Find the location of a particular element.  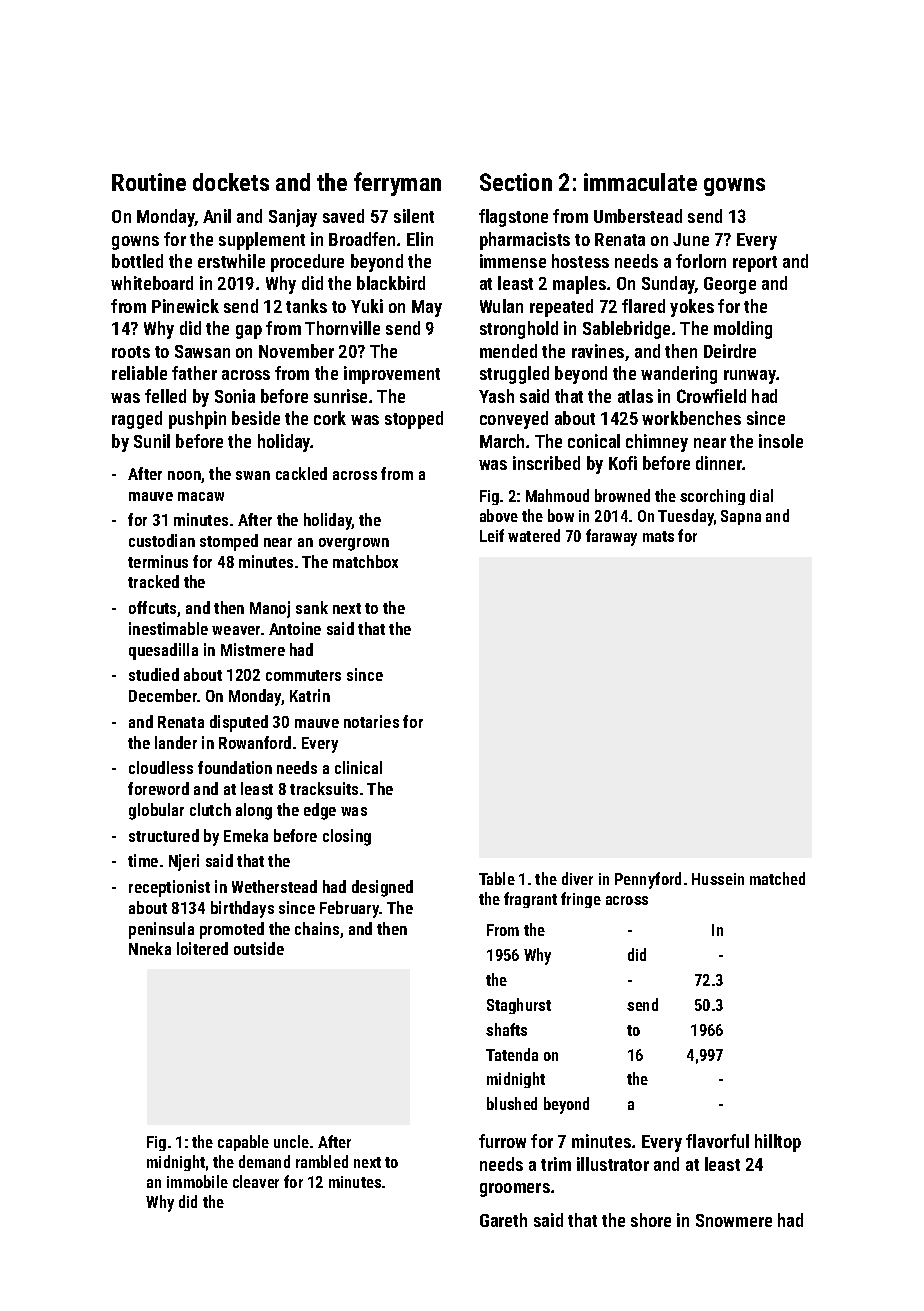

Hussein is located at coordinates (718, 879).
